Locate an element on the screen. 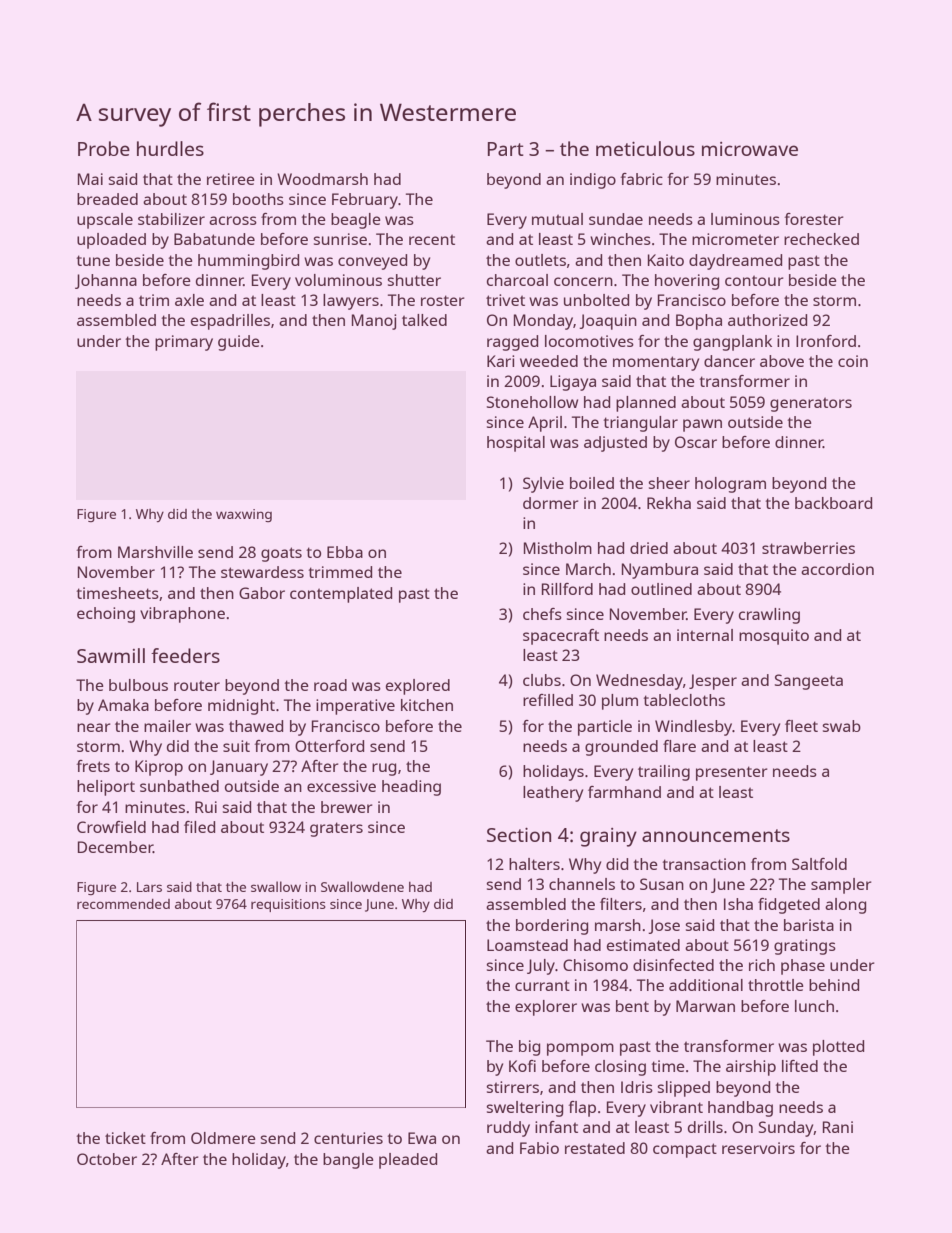 This screenshot has height=1233, width=952. presenter is located at coordinates (732, 773).
